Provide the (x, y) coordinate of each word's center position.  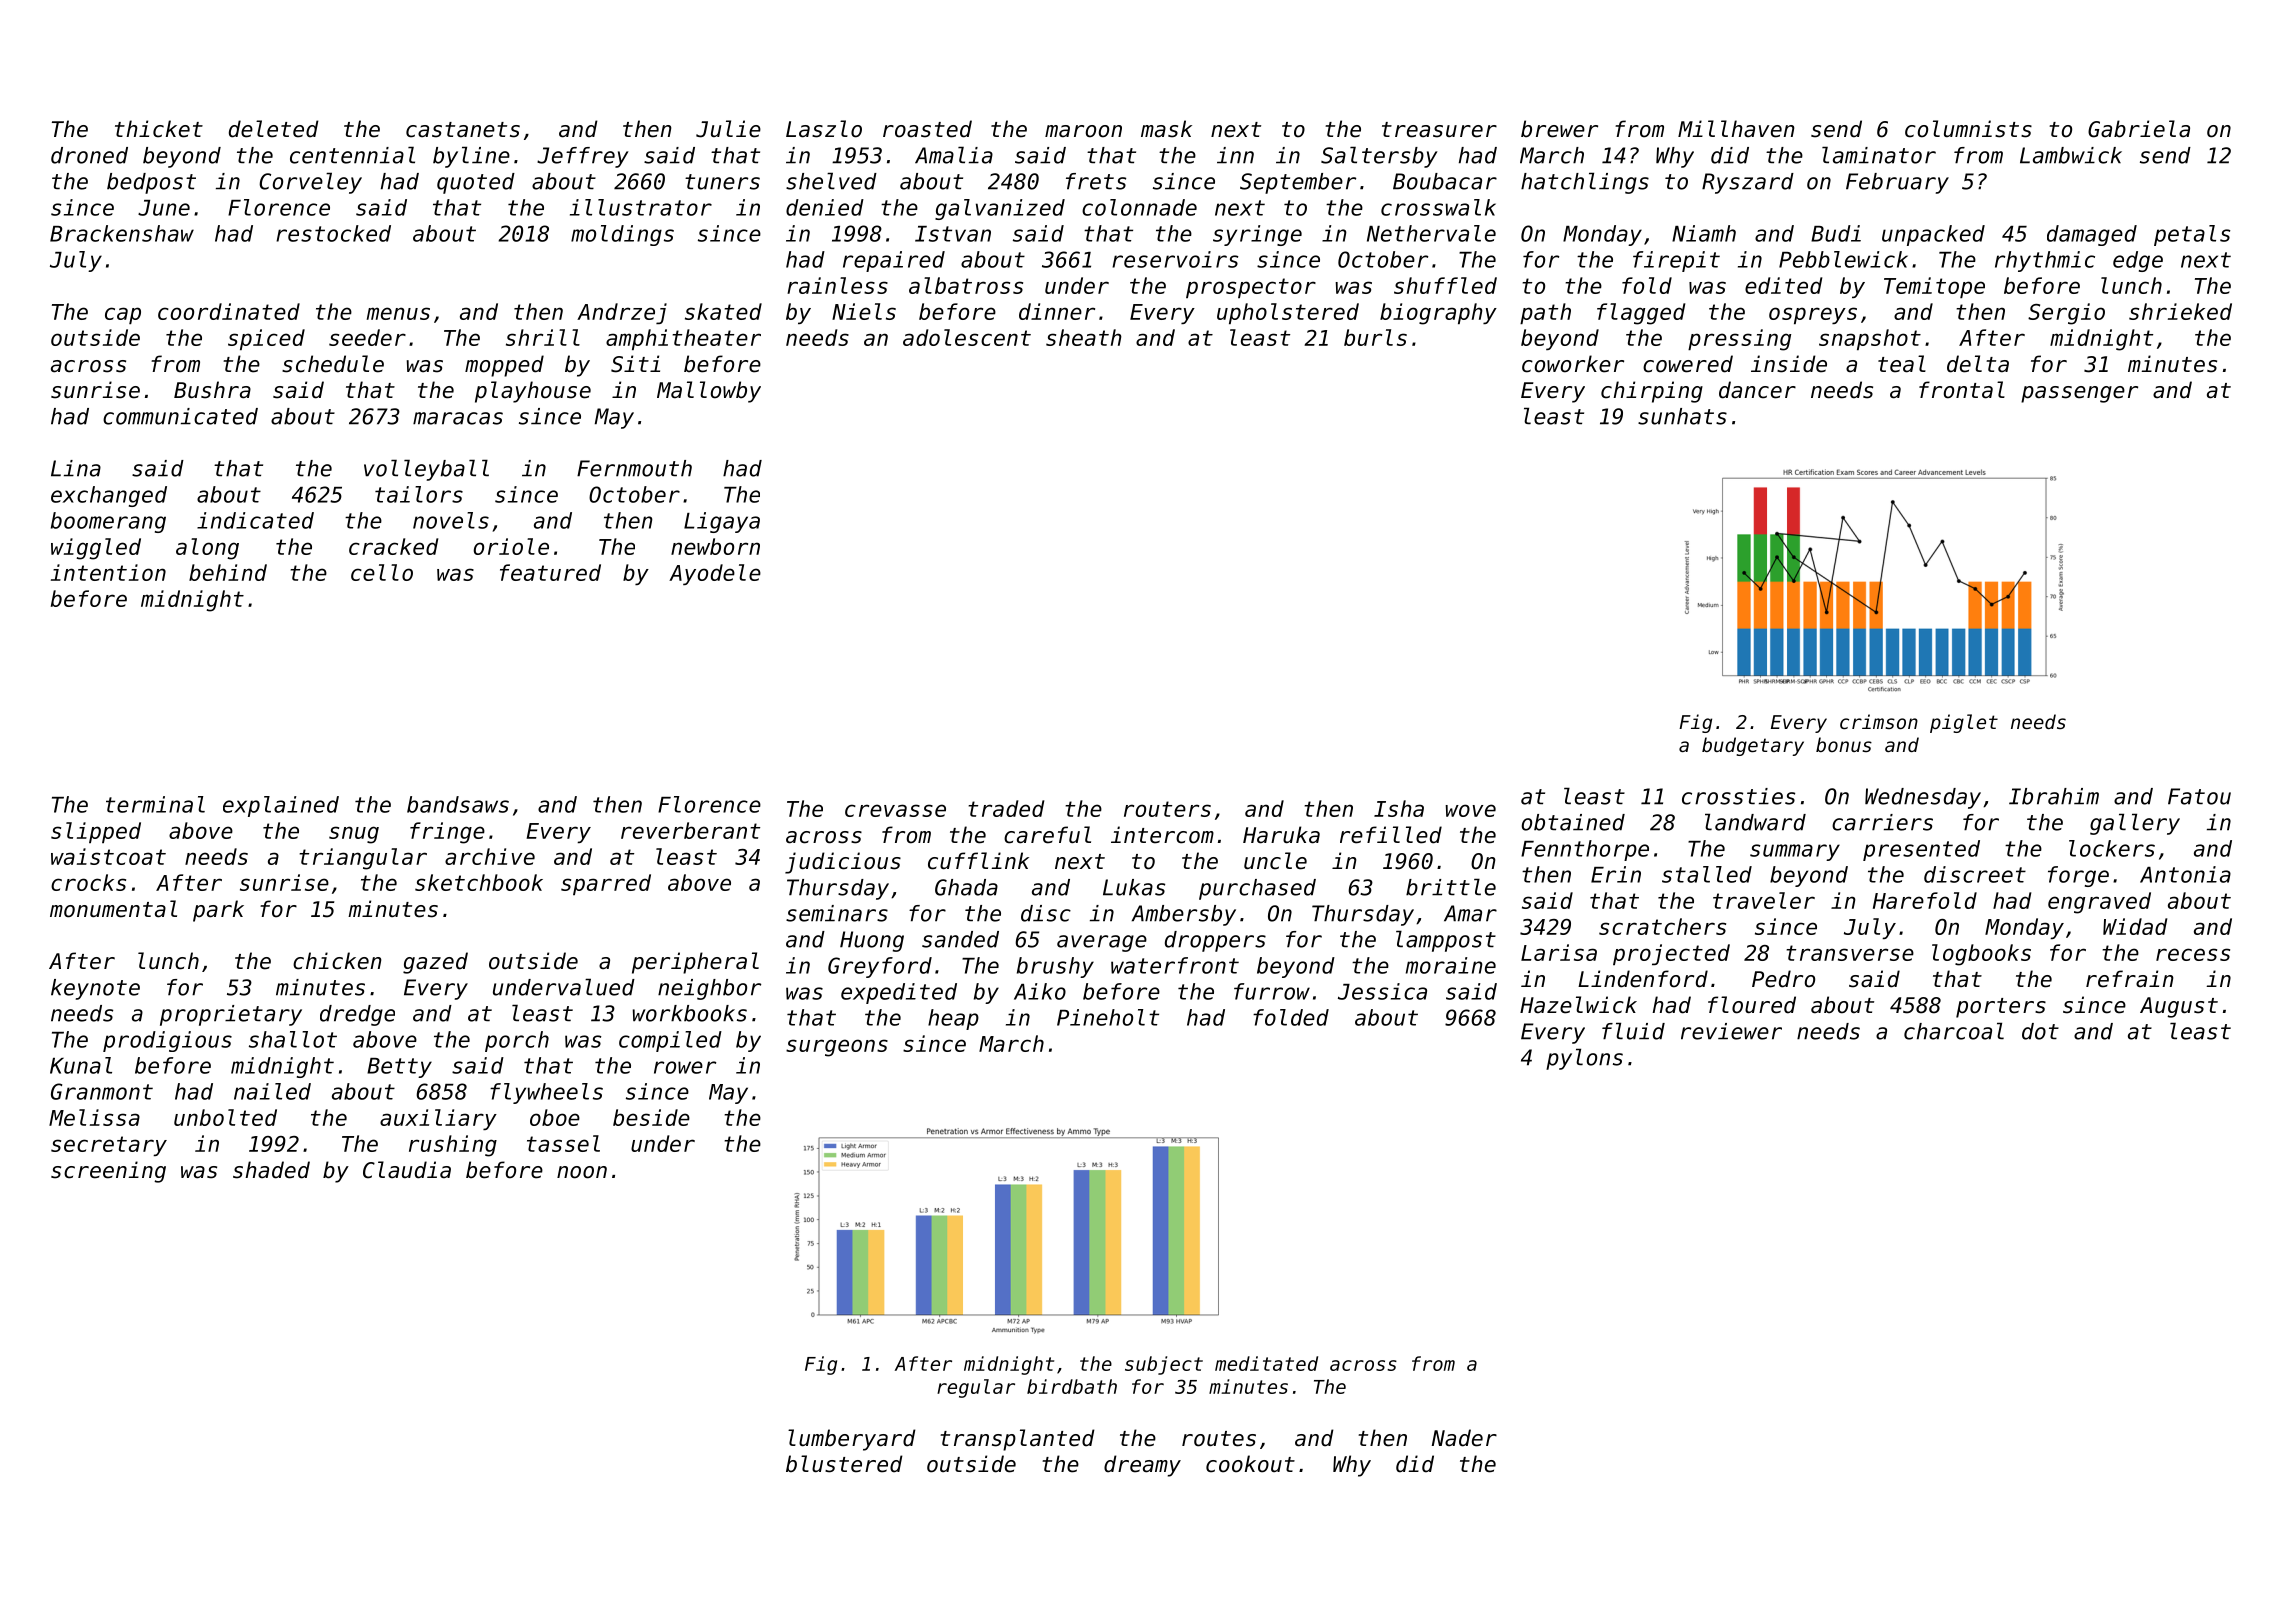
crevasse (895, 810)
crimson (1879, 721)
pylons (1584, 1059)
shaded (271, 1170)
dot (2040, 1031)
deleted (274, 129)
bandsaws (458, 804)
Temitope (1934, 287)
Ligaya (722, 522)
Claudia (407, 1170)
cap (123, 315)
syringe (1257, 235)
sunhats (1682, 416)
